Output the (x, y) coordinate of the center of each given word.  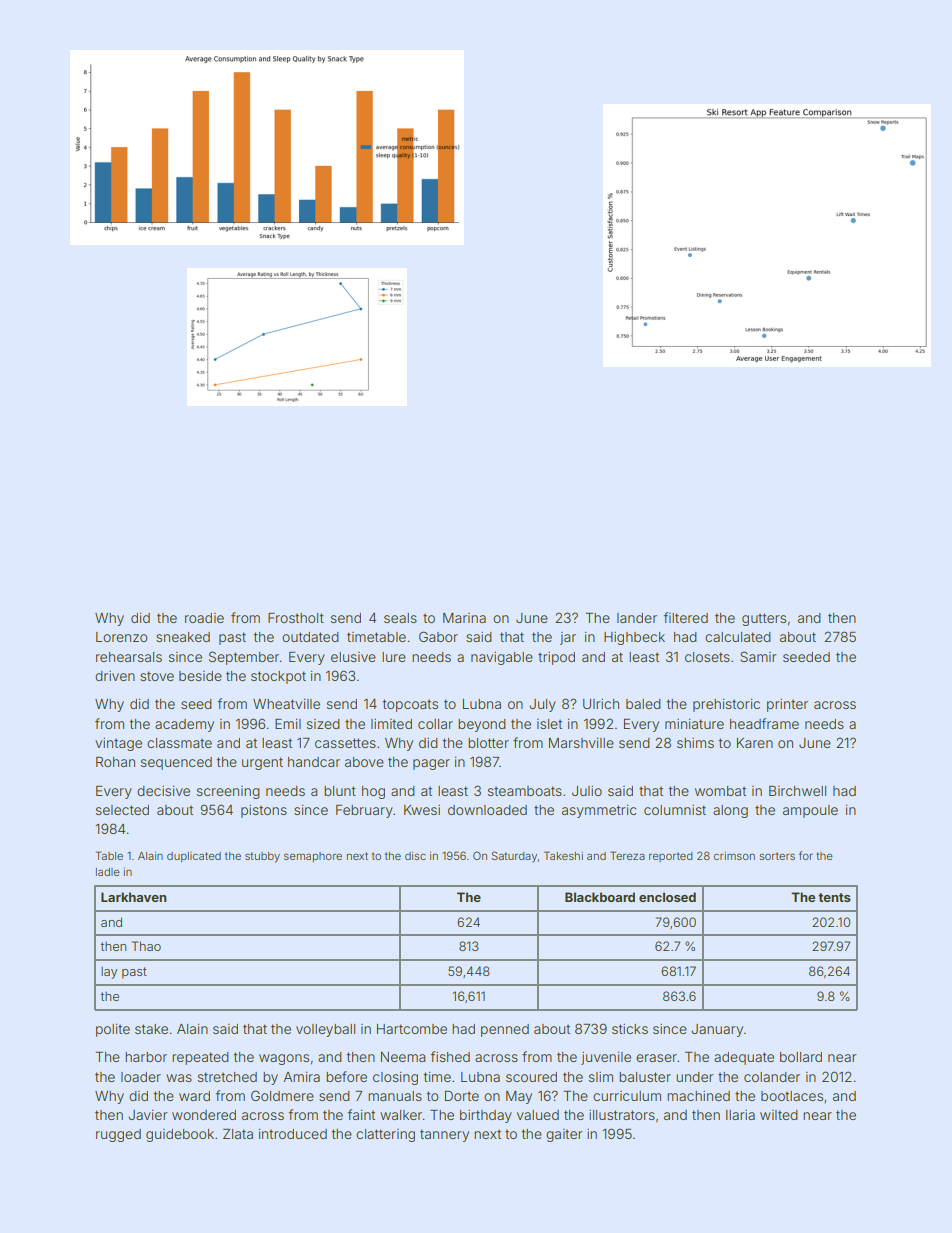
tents (834, 897)
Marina (464, 618)
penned (505, 1030)
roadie (204, 618)
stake (151, 1029)
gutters (764, 619)
